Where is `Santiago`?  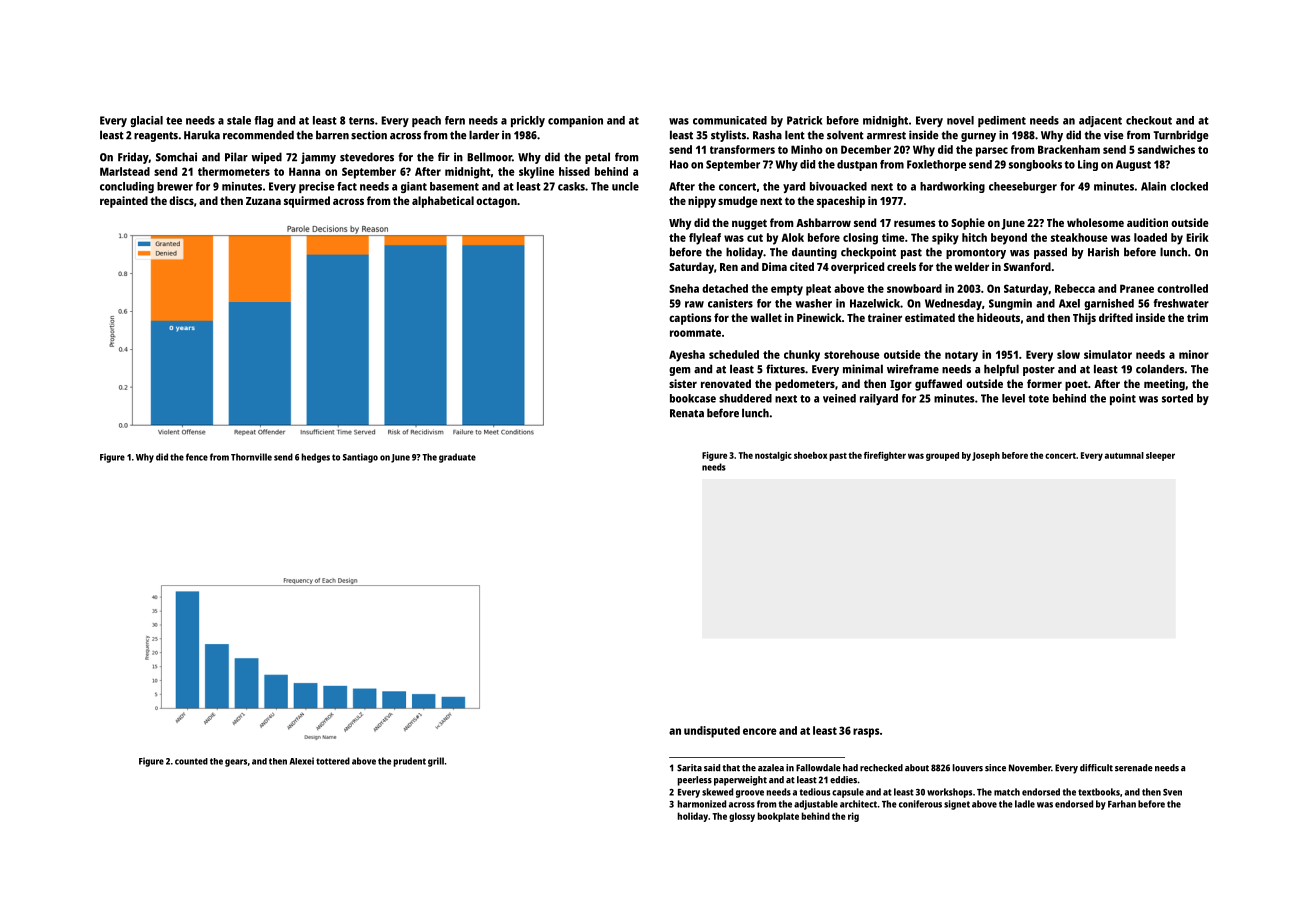
Santiago is located at coordinates (360, 458).
